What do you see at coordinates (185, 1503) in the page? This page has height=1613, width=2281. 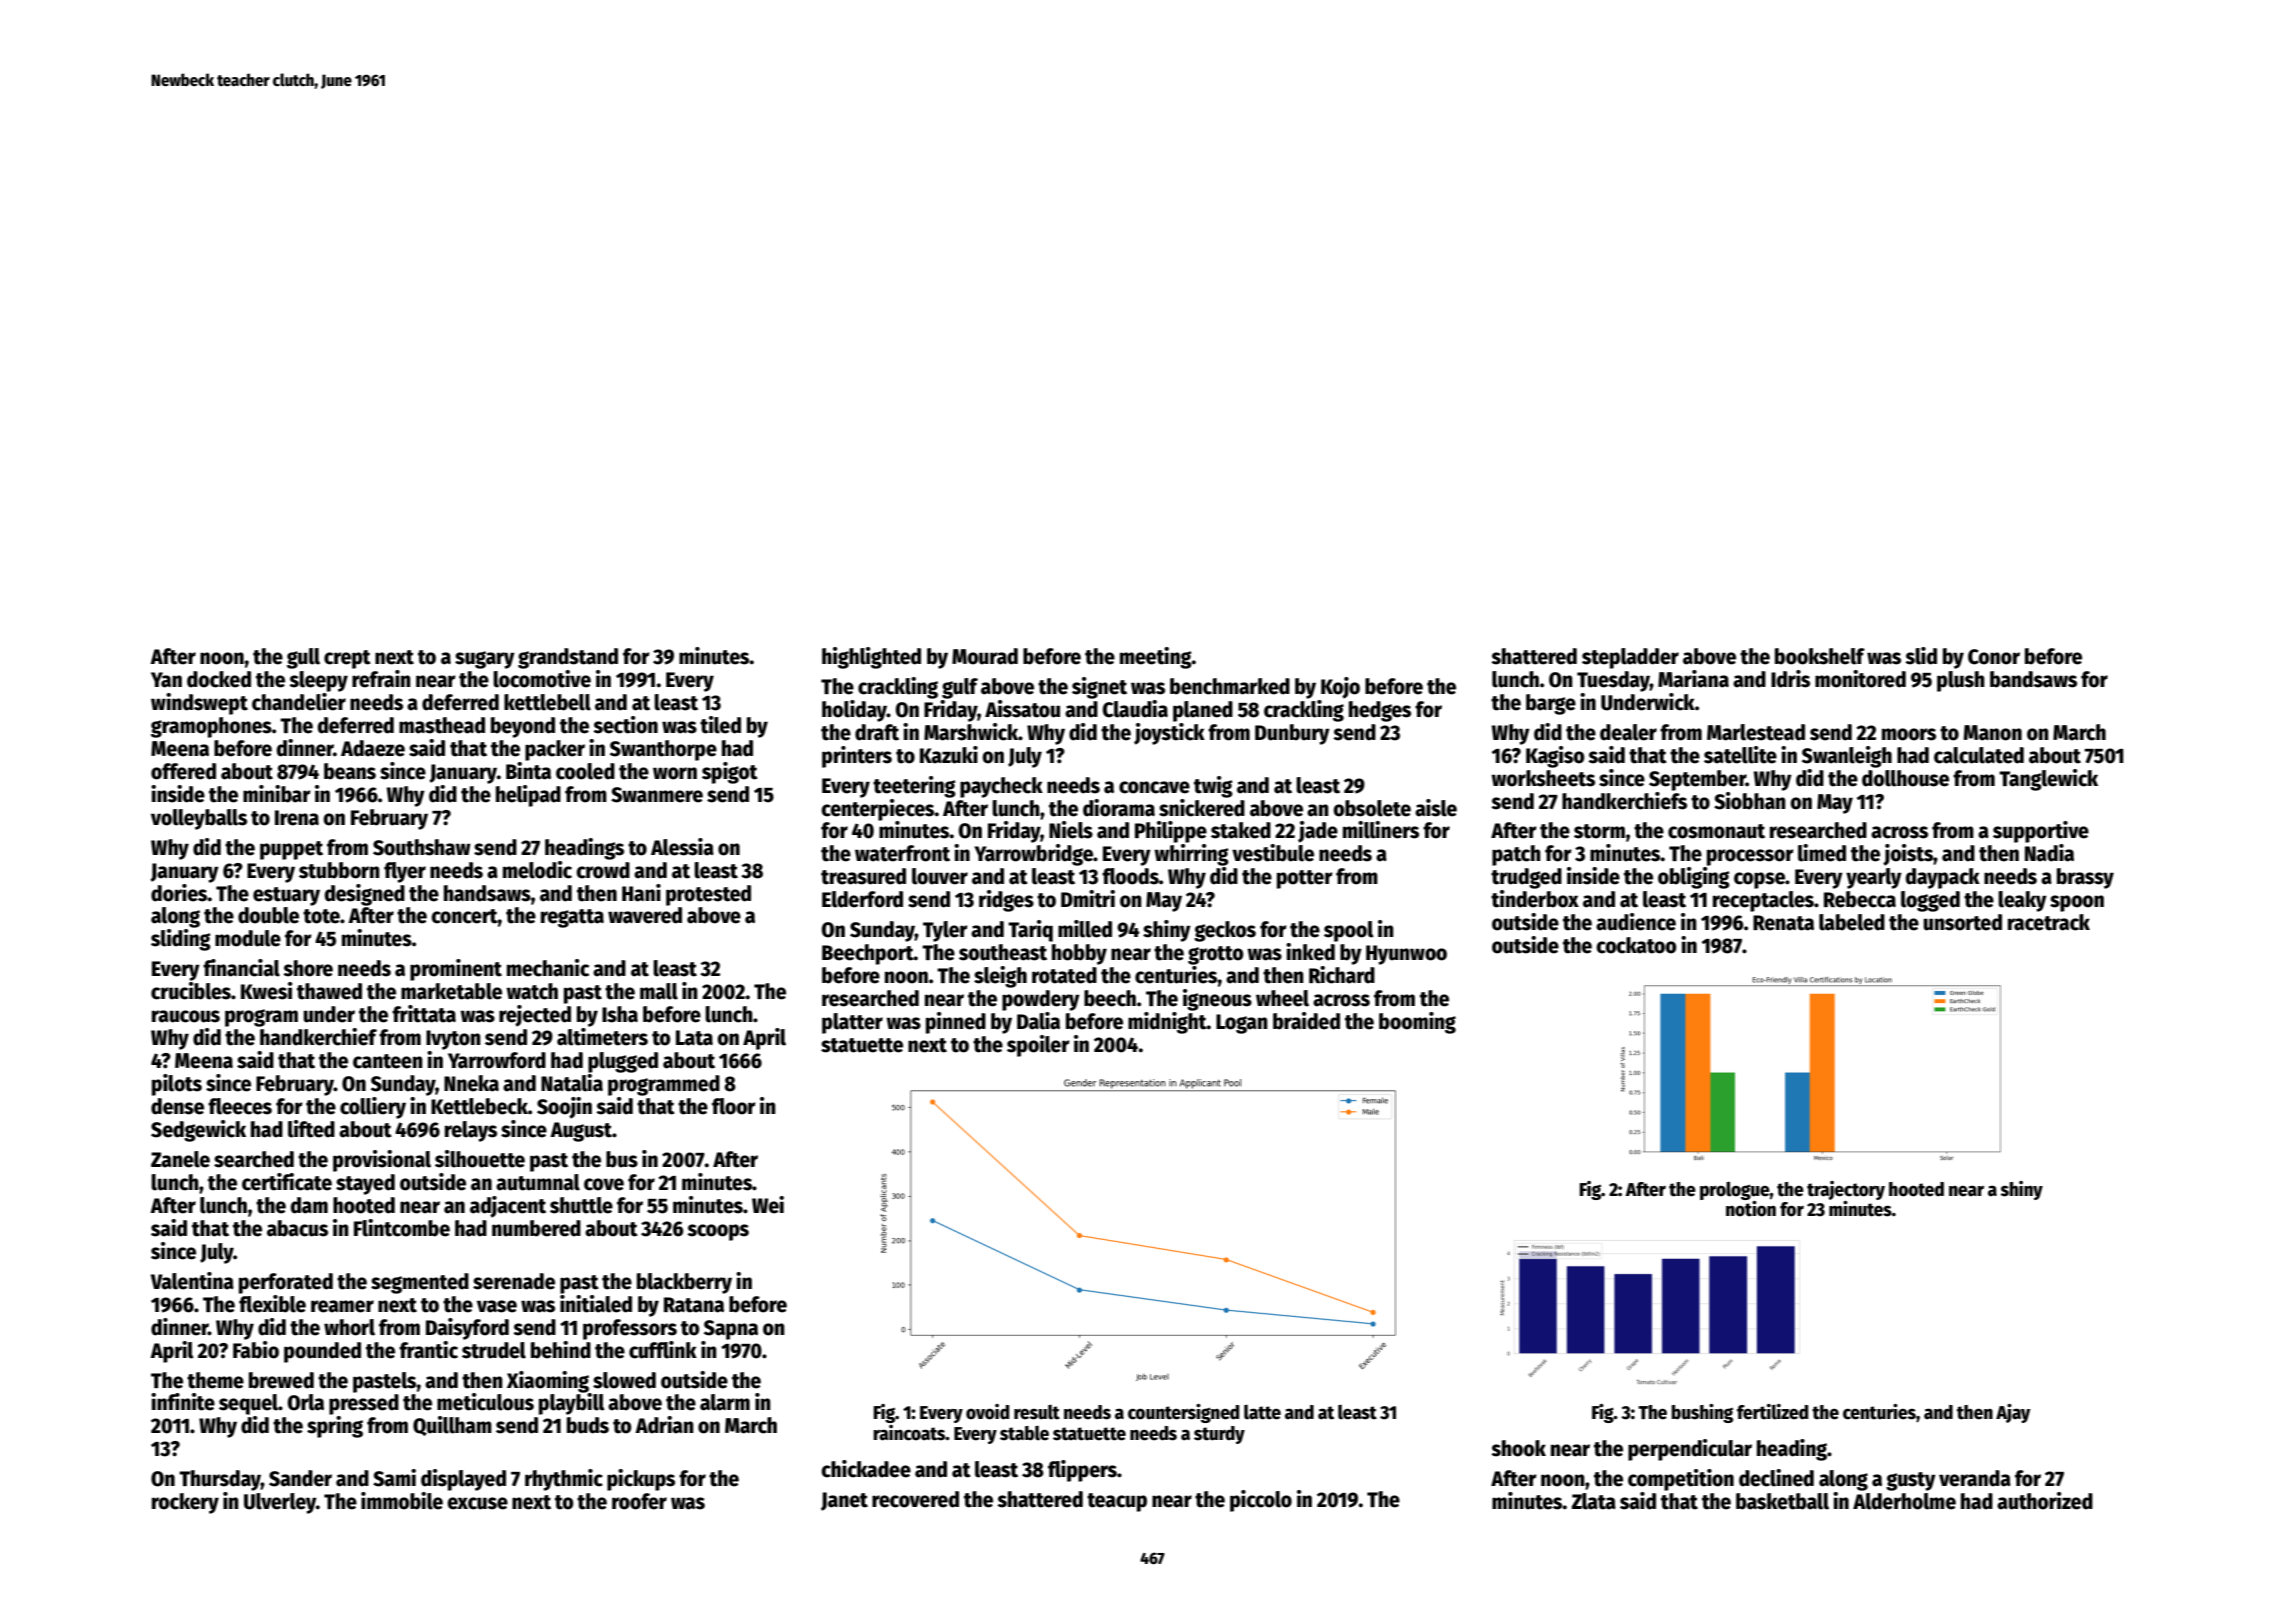 I see `rockery` at bounding box center [185, 1503].
